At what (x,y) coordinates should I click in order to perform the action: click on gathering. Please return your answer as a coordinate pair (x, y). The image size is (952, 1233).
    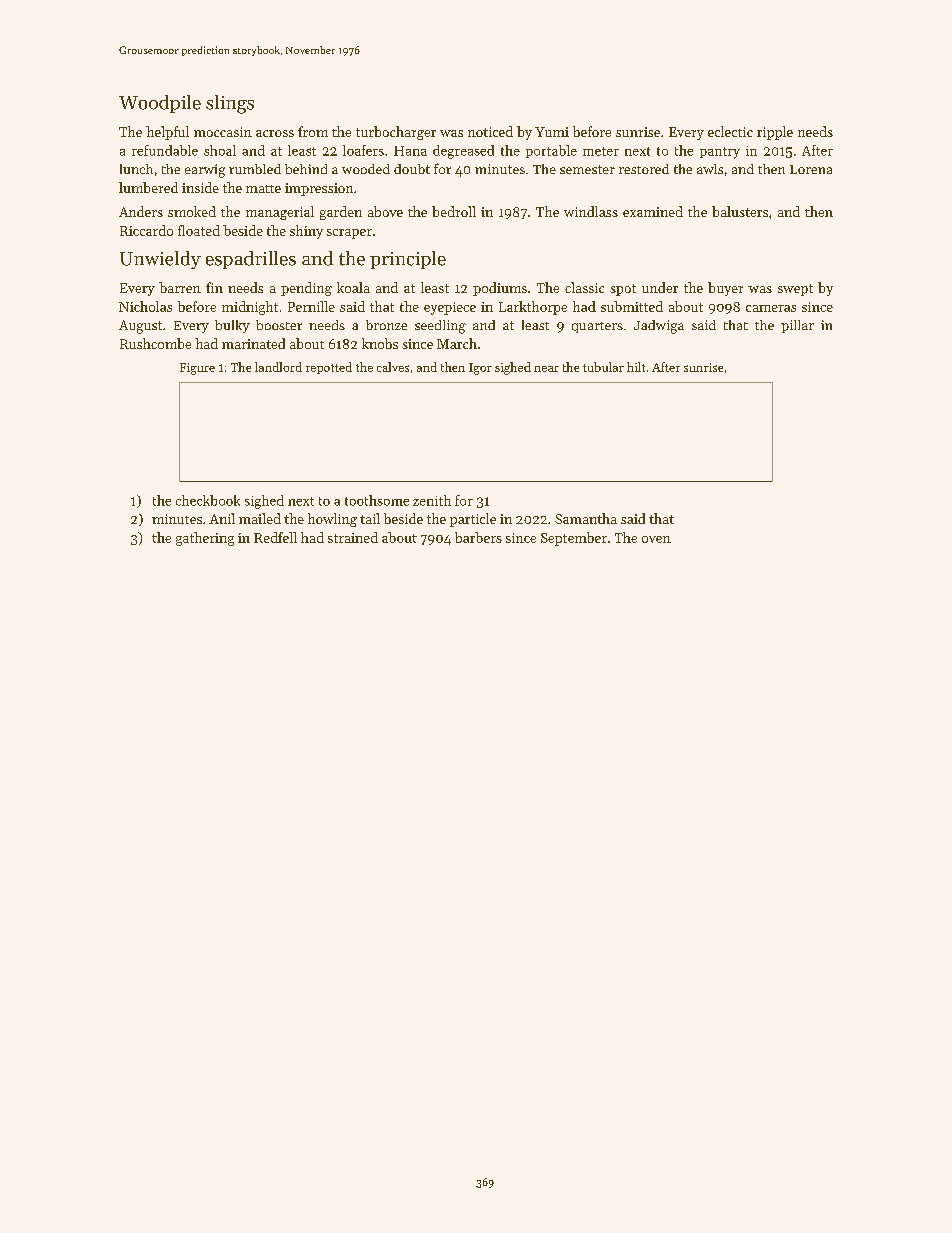
    Looking at the image, I should click on (205, 539).
